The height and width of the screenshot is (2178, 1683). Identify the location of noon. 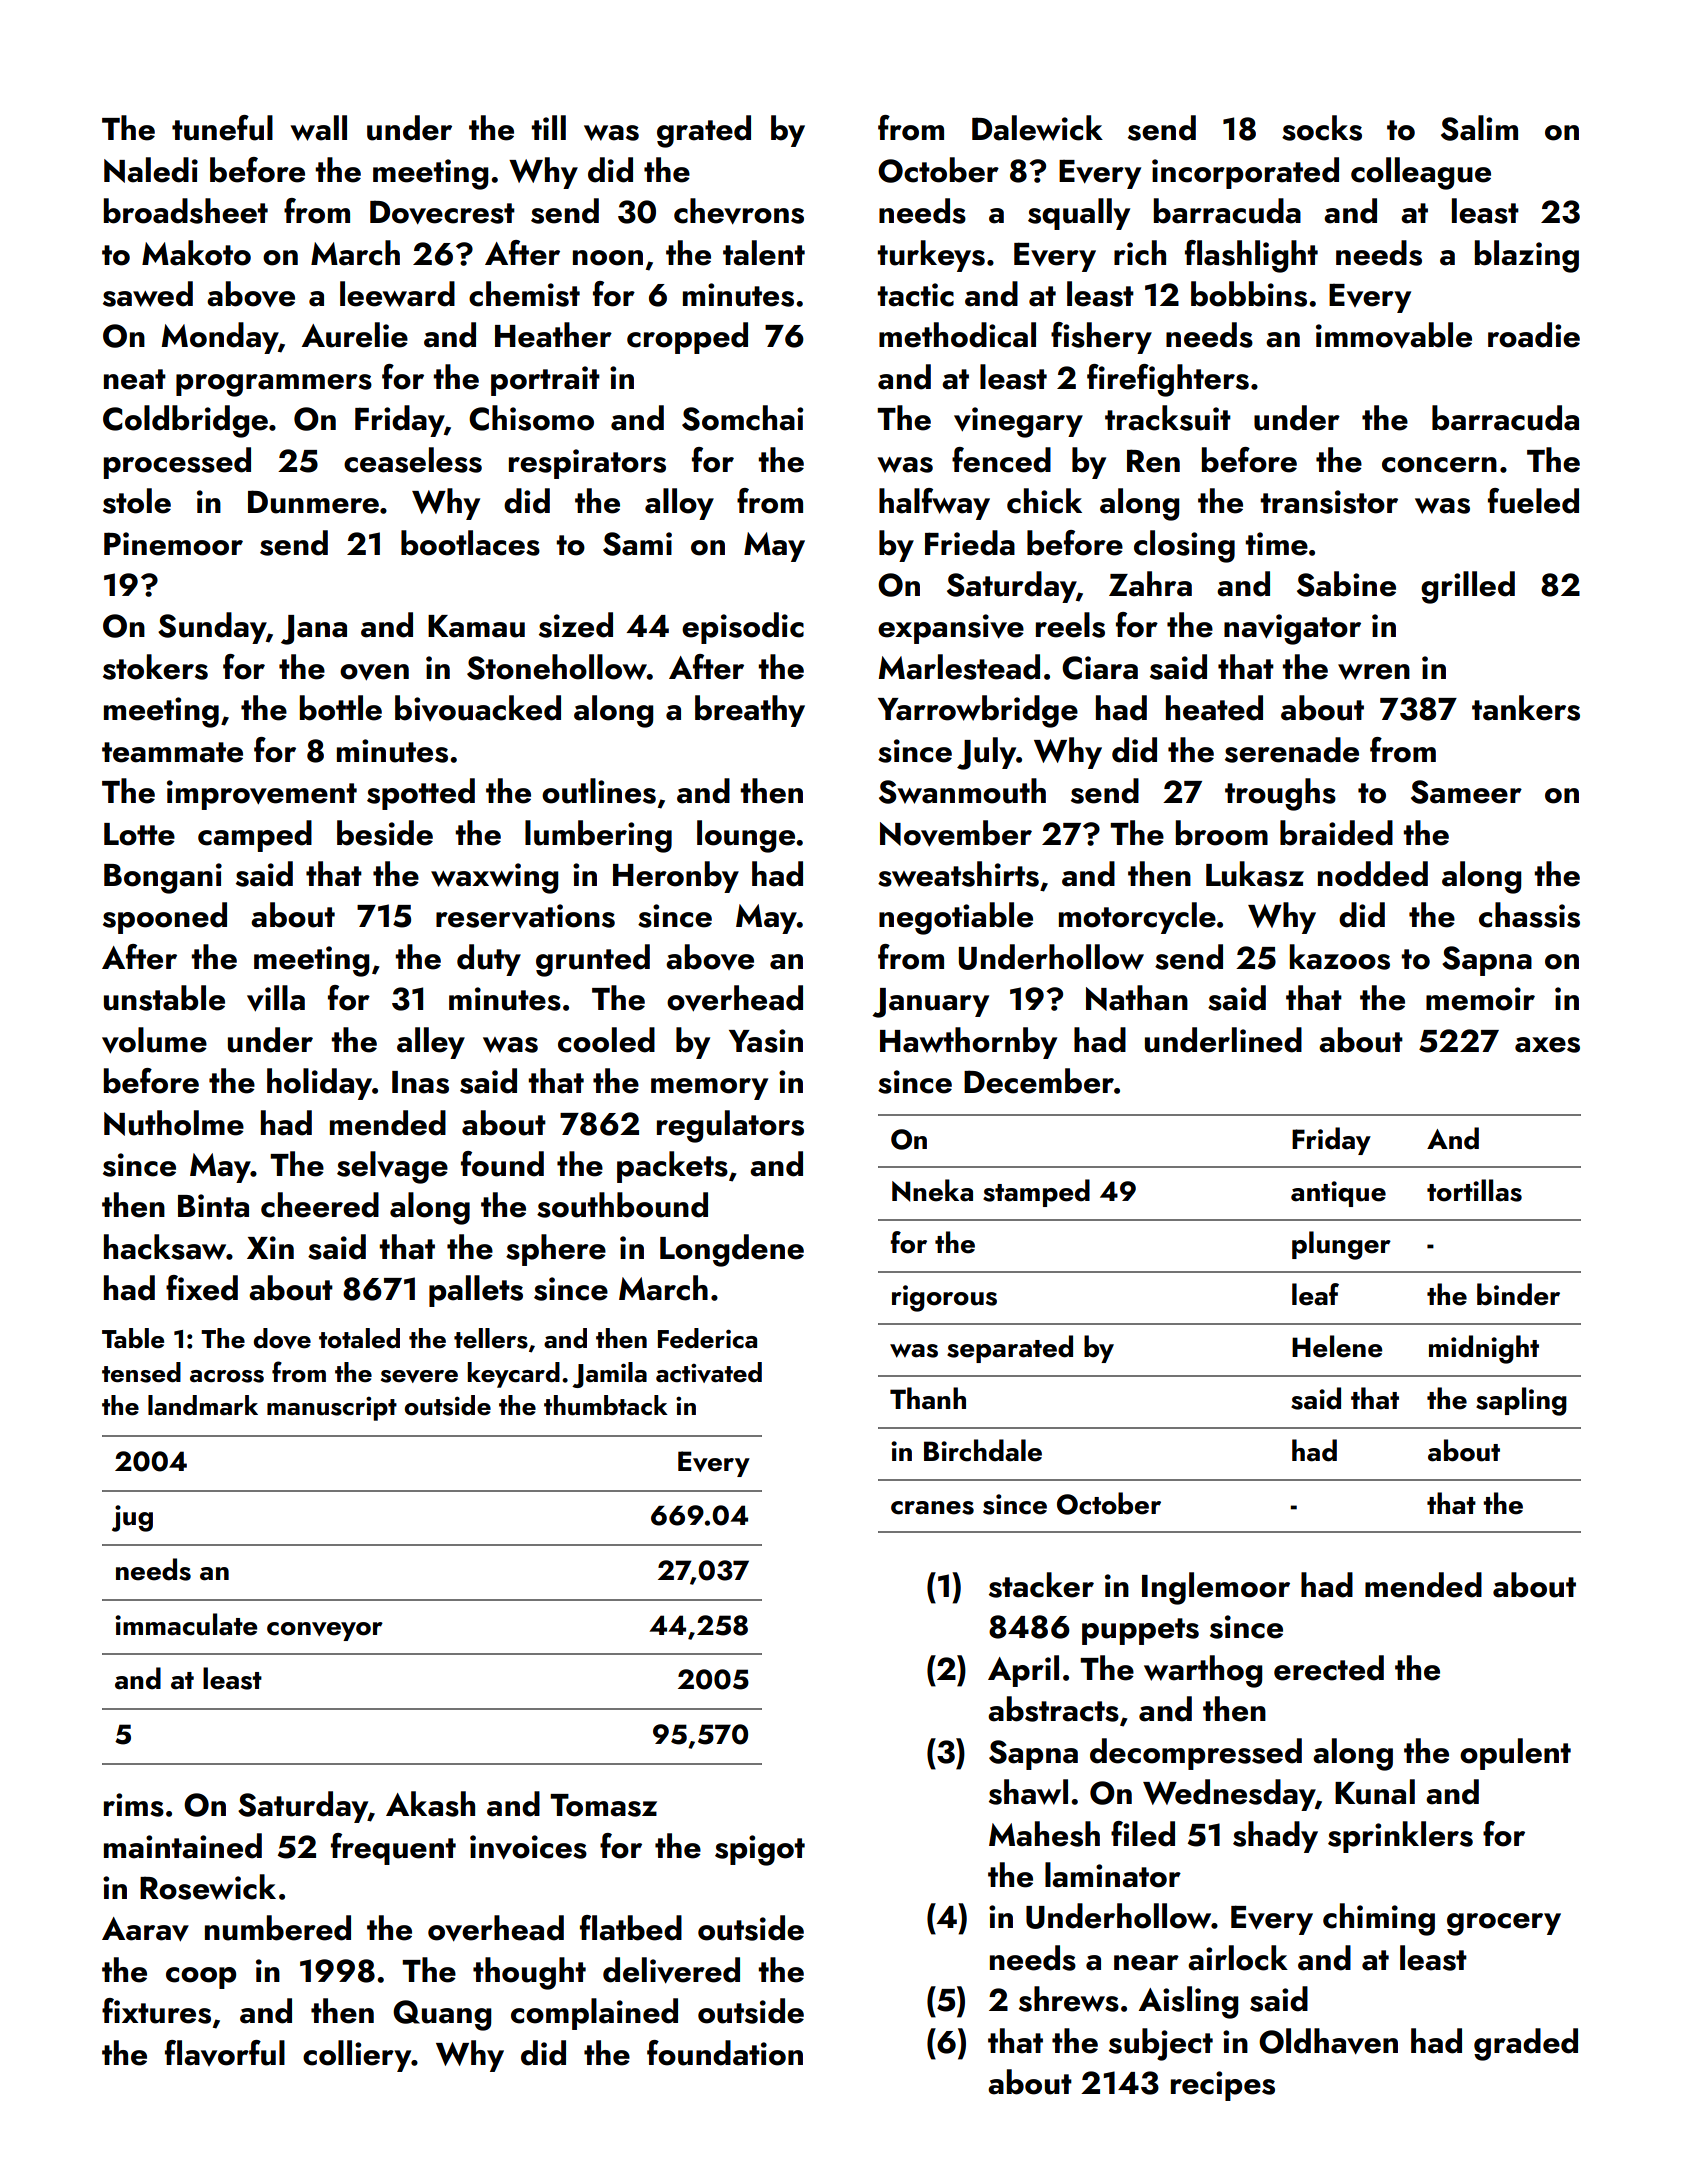
(608, 258).
